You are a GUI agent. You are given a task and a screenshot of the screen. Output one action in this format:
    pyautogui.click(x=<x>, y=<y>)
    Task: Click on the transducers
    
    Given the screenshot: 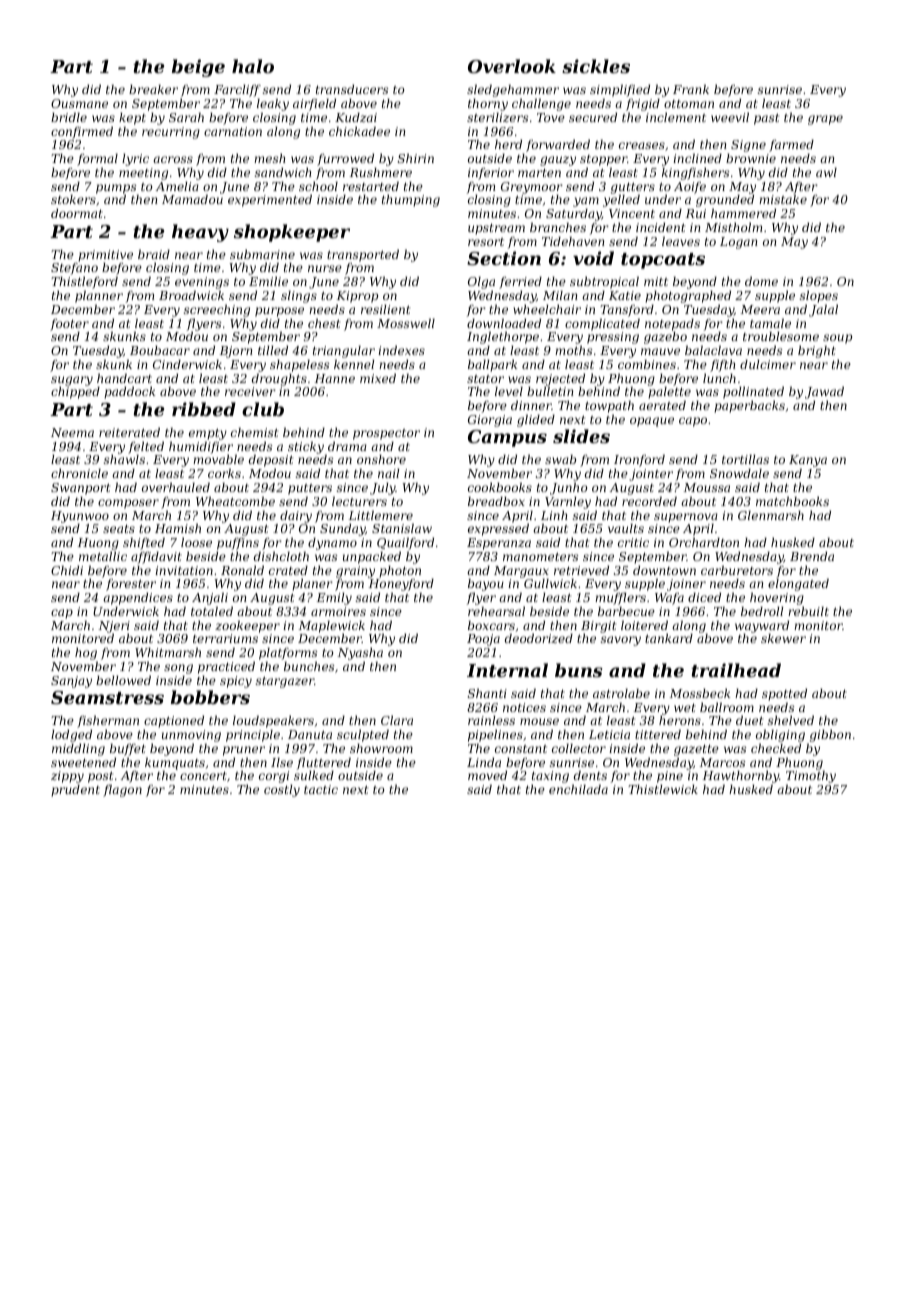 What is the action you would take?
    pyautogui.click(x=352, y=89)
